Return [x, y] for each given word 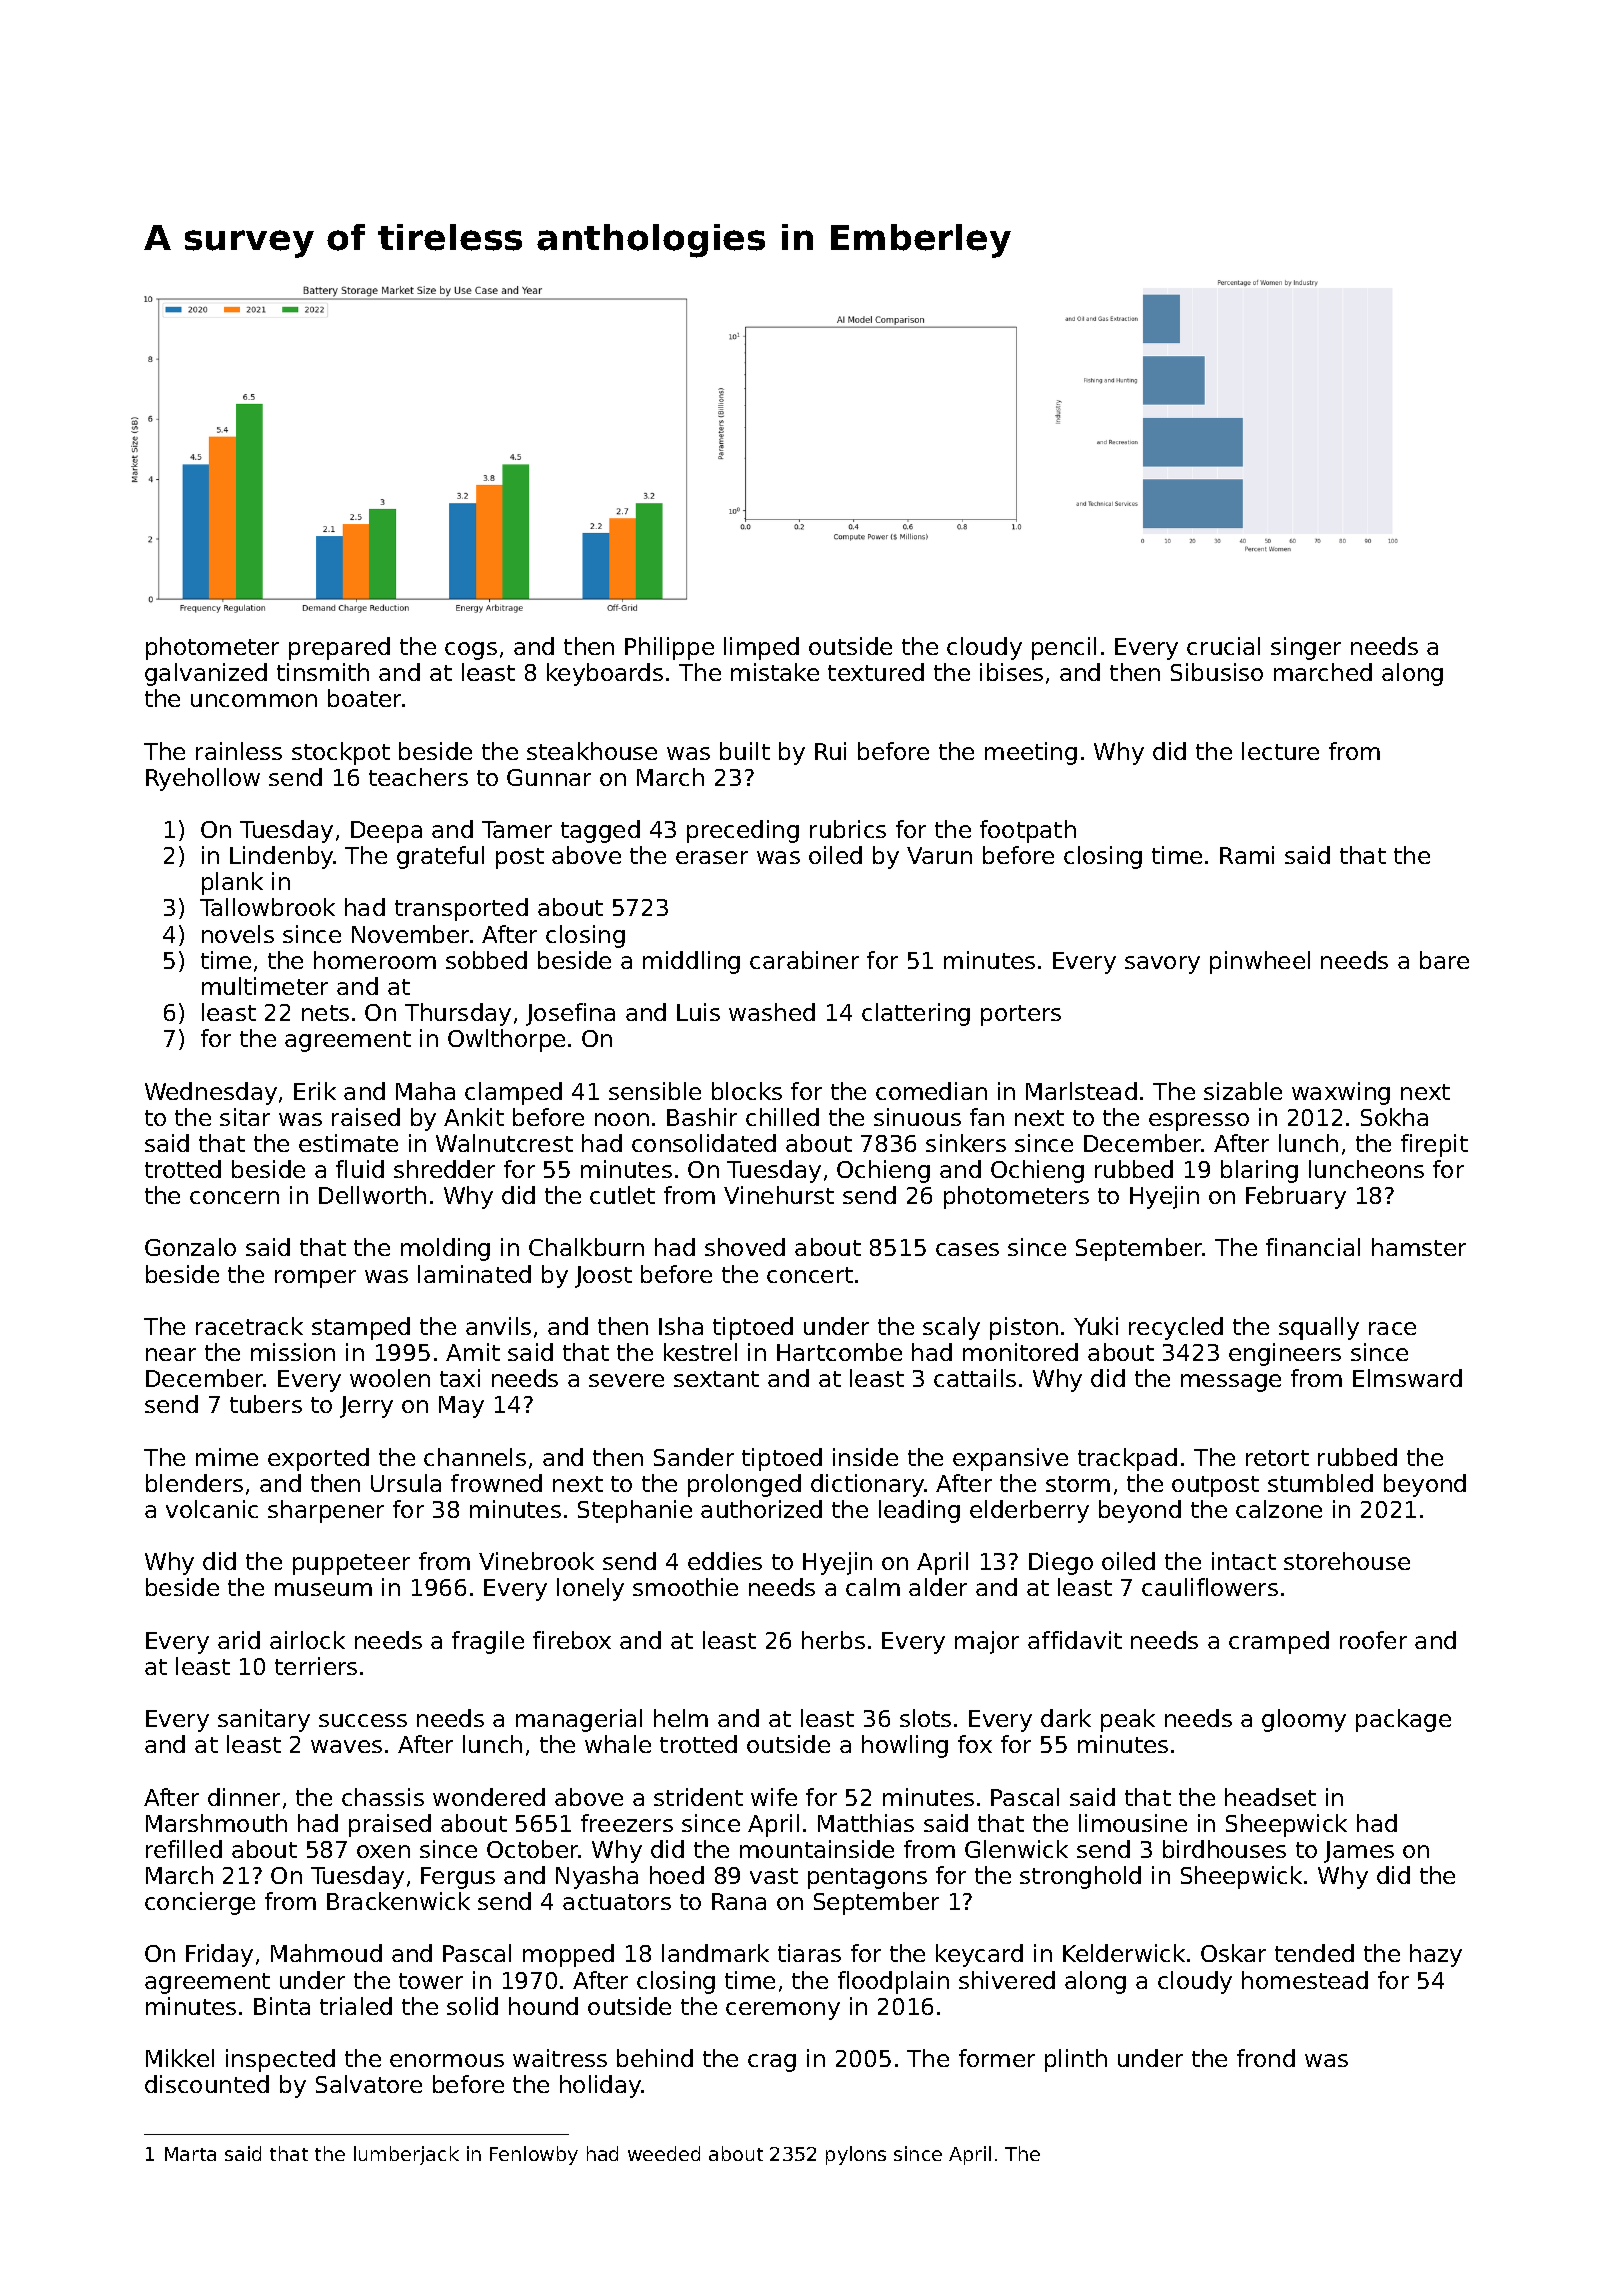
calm [873, 1587]
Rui [830, 751]
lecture [1280, 751]
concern [234, 1197]
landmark [715, 1953]
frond [1266, 2058]
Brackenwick [398, 1901]
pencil [1064, 648]
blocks [747, 1091]
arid [239, 1640]
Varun [939, 855]
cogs [471, 651]
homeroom [375, 960]
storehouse [1347, 1561]
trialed [356, 2006]
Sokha [1394, 1117]
